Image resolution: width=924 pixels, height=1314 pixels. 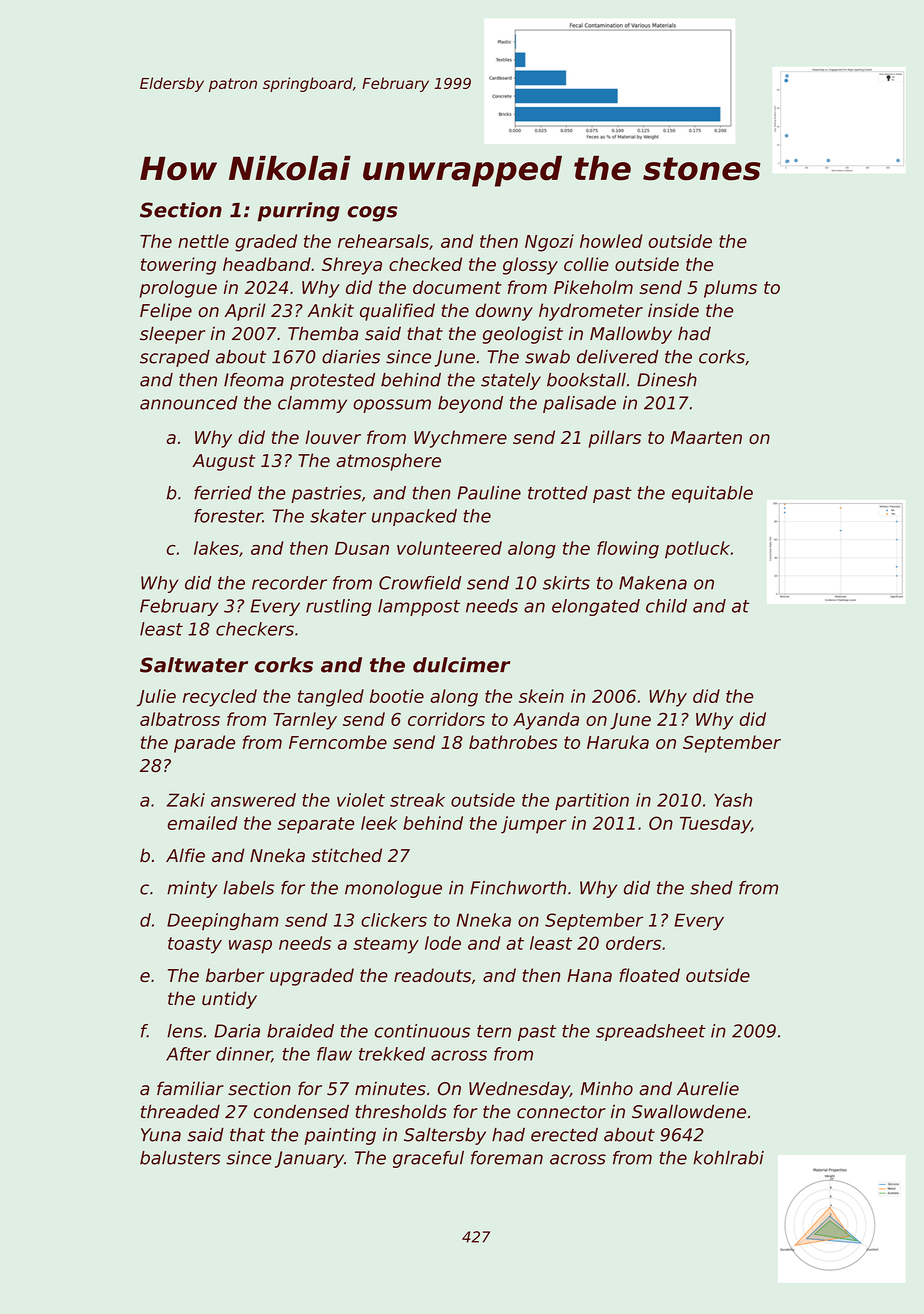 I want to click on sleeper, so click(x=172, y=335).
